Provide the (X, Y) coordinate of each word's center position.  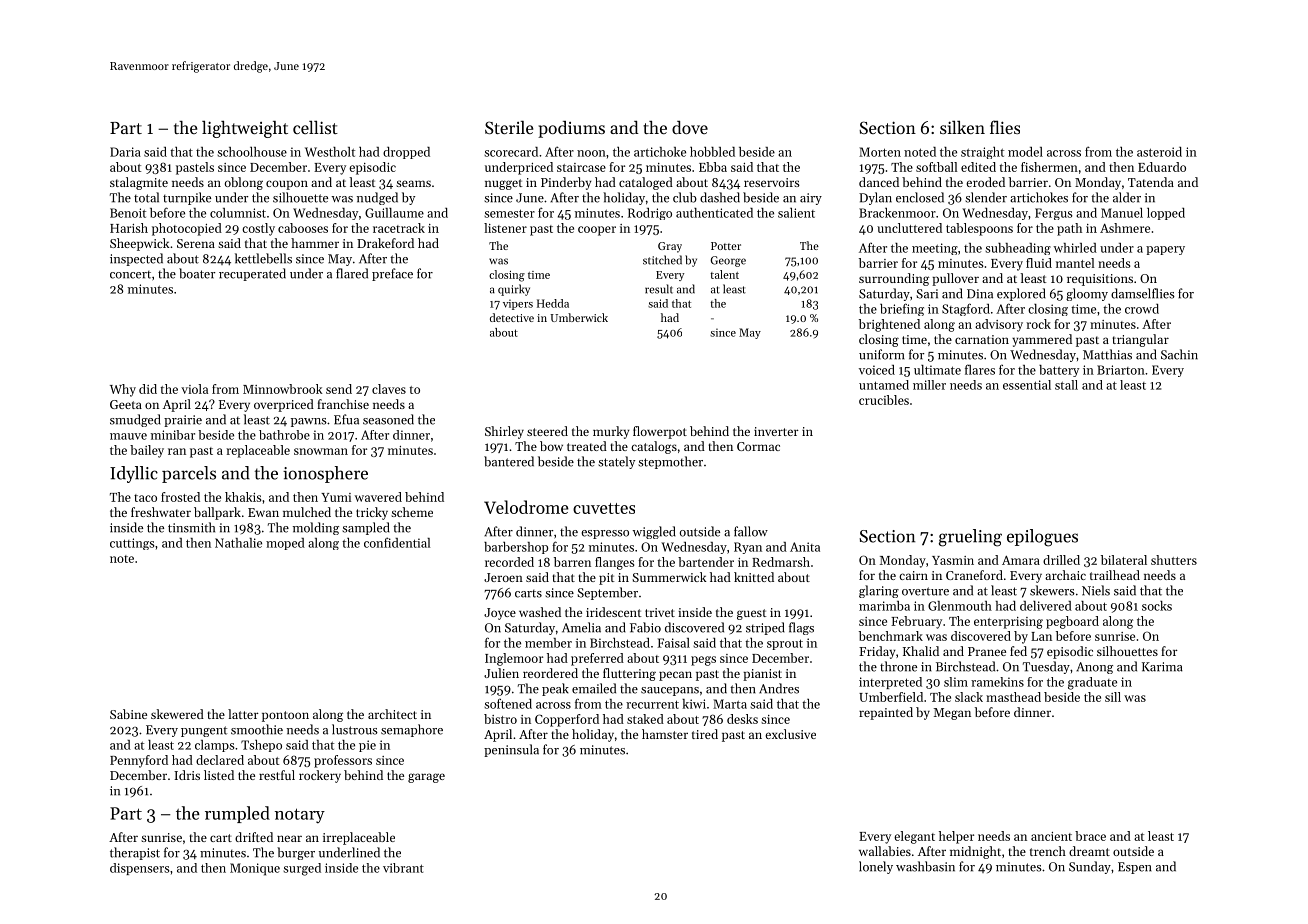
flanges (614, 563)
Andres (779, 688)
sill (1113, 697)
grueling (970, 538)
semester (509, 213)
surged (302, 869)
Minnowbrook (283, 389)
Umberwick (579, 317)
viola (194, 389)
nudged (377, 198)
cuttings (132, 544)
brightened (889, 325)
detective (512, 317)
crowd (1142, 309)
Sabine (128, 714)
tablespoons (979, 229)
